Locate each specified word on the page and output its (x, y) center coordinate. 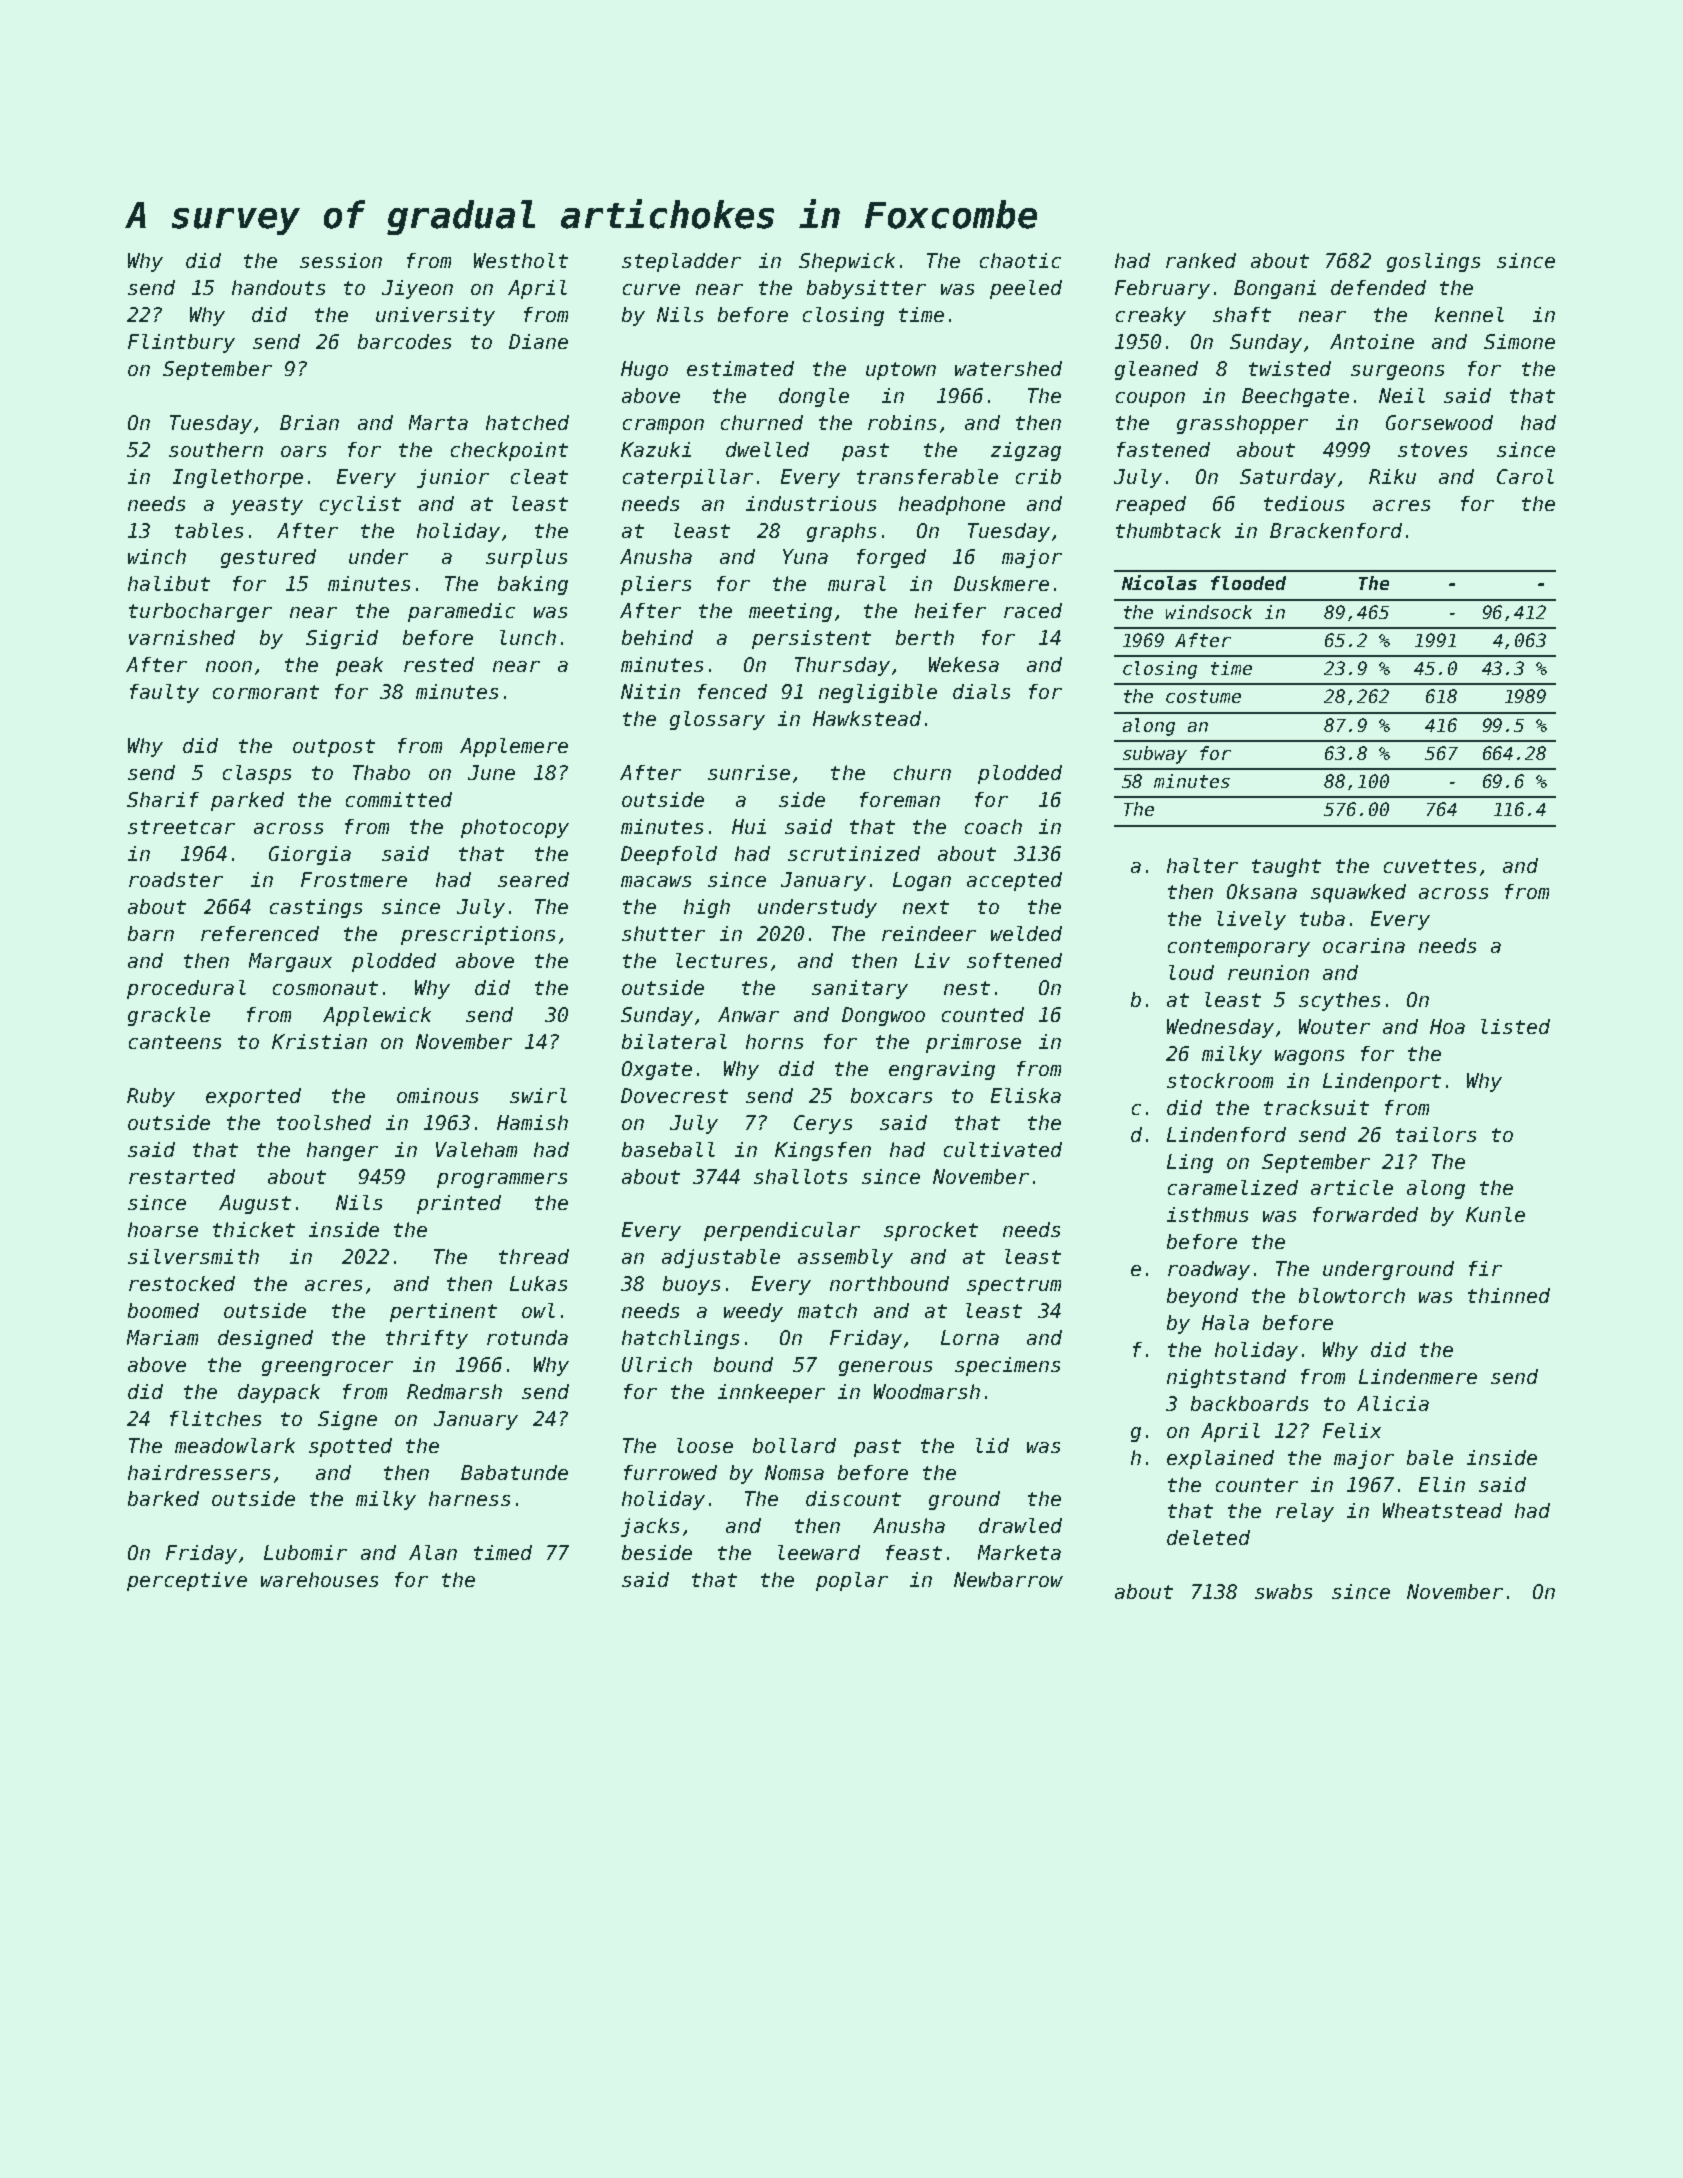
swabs (1283, 1591)
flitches (215, 1418)
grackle (169, 1016)
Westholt (521, 260)
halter (1202, 865)
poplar (852, 1581)
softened (1014, 960)
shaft (1242, 314)
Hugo (644, 370)
